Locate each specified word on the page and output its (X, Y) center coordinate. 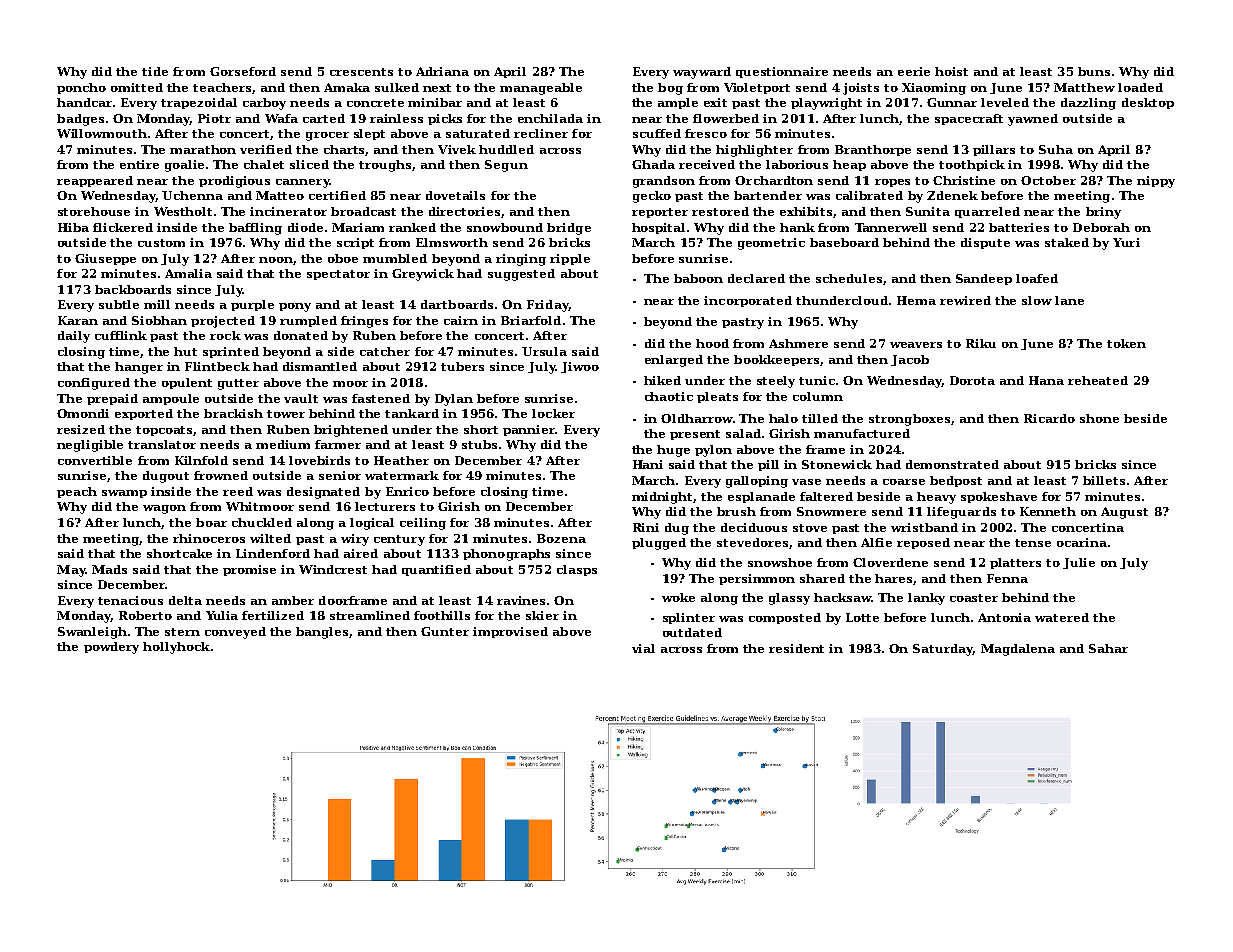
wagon (164, 509)
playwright (826, 104)
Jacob (910, 360)
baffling (255, 229)
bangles (322, 633)
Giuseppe (105, 259)
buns (1094, 71)
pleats (717, 397)
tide (155, 71)
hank (797, 227)
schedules (849, 278)
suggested (521, 275)
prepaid (112, 399)
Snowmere (831, 511)
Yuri (1126, 242)
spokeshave (999, 497)
